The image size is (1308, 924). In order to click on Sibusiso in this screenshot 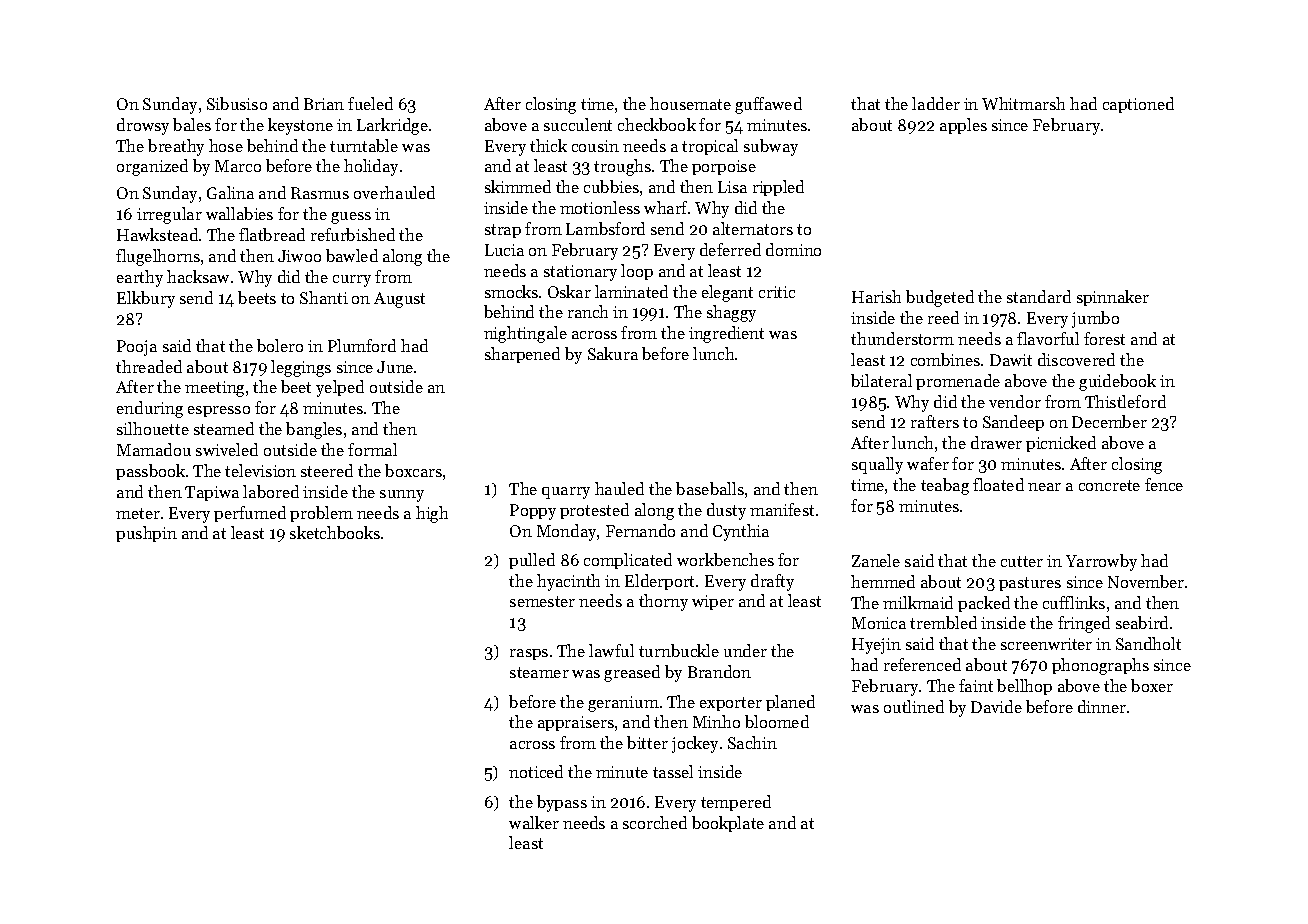, I will do `click(237, 103)`.
